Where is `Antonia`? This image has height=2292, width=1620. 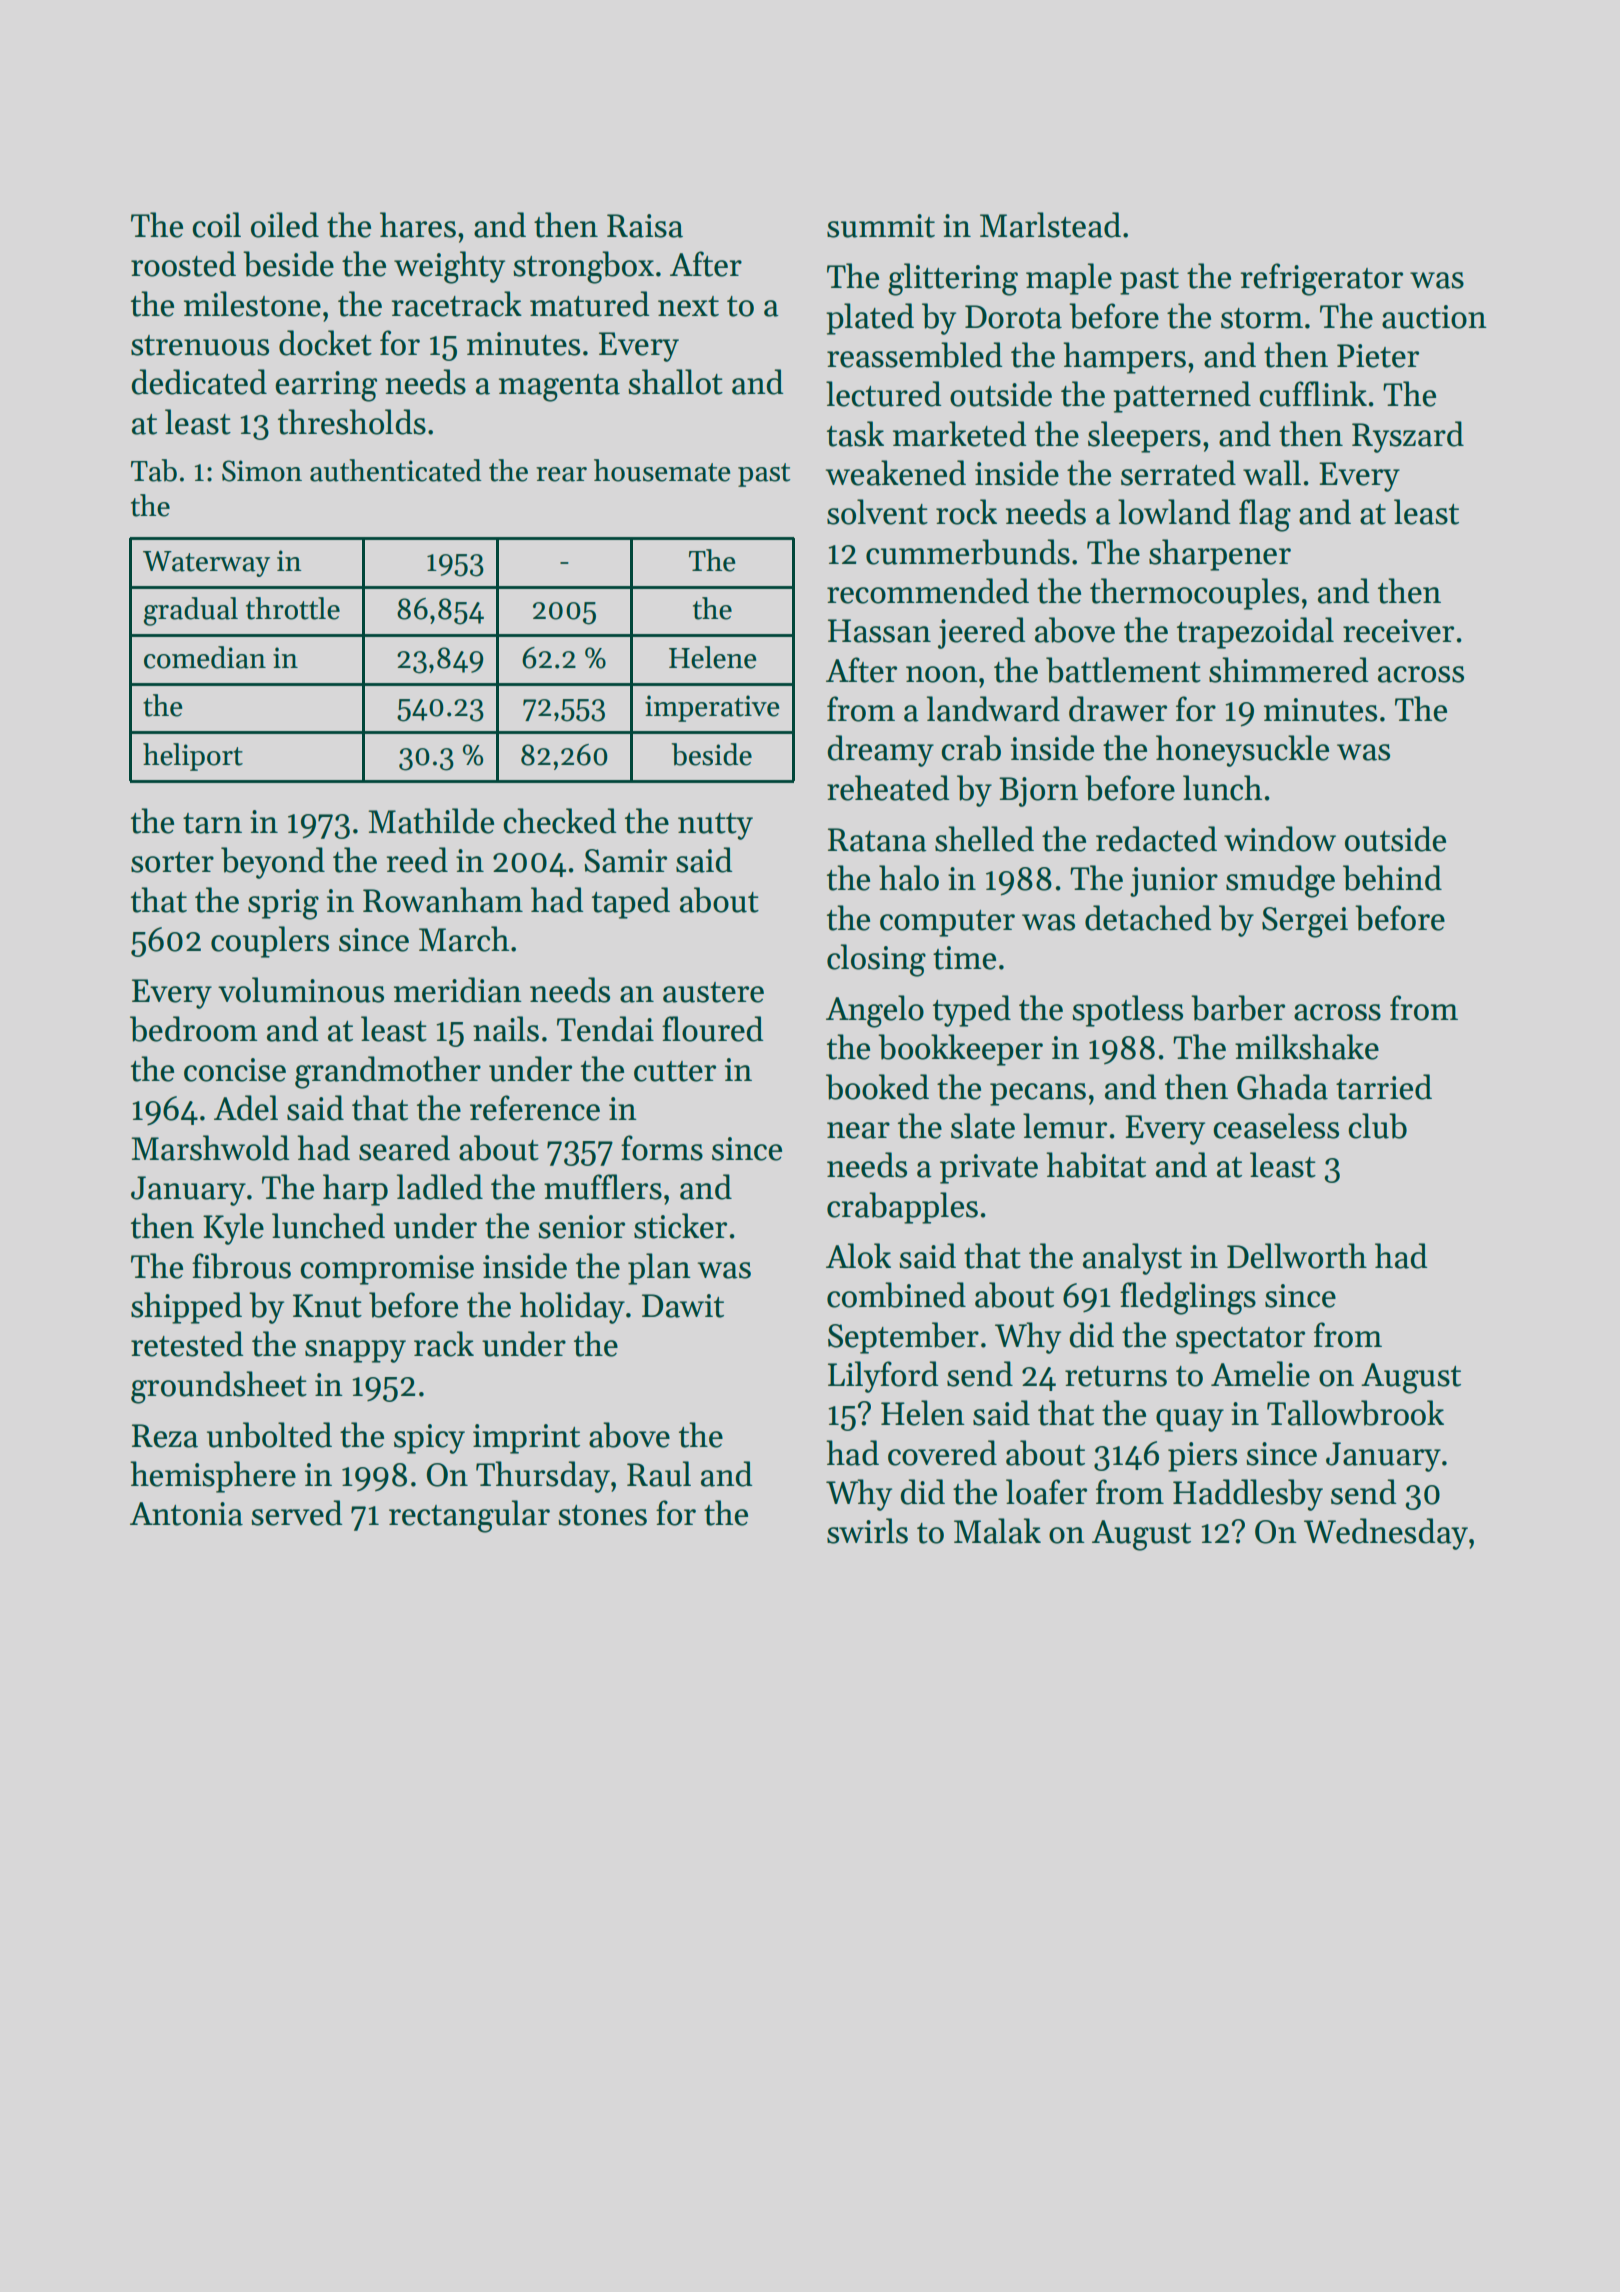 Antonia is located at coordinates (186, 1514).
